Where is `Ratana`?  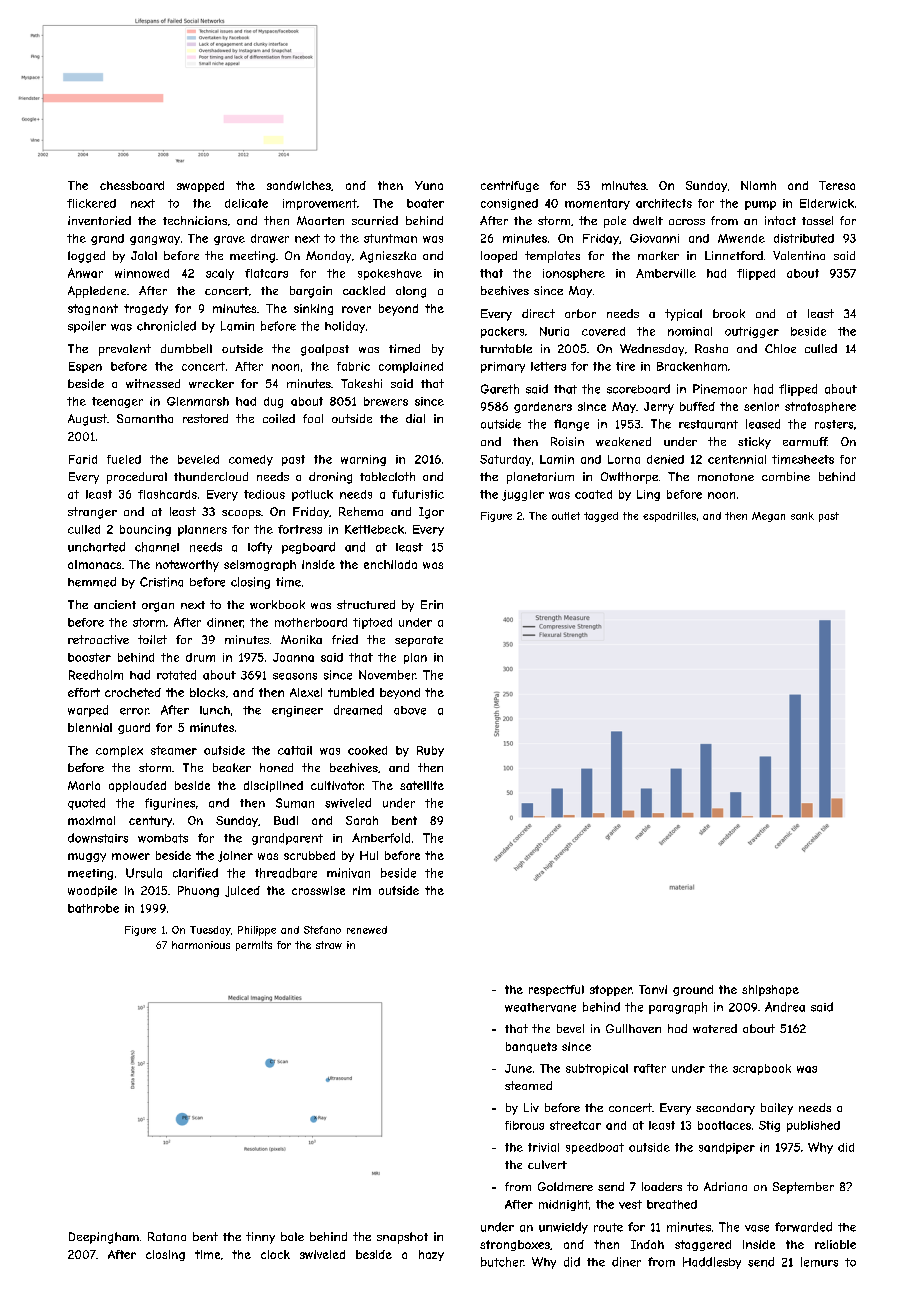 Ratana is located at coordinates (167, 1236).
